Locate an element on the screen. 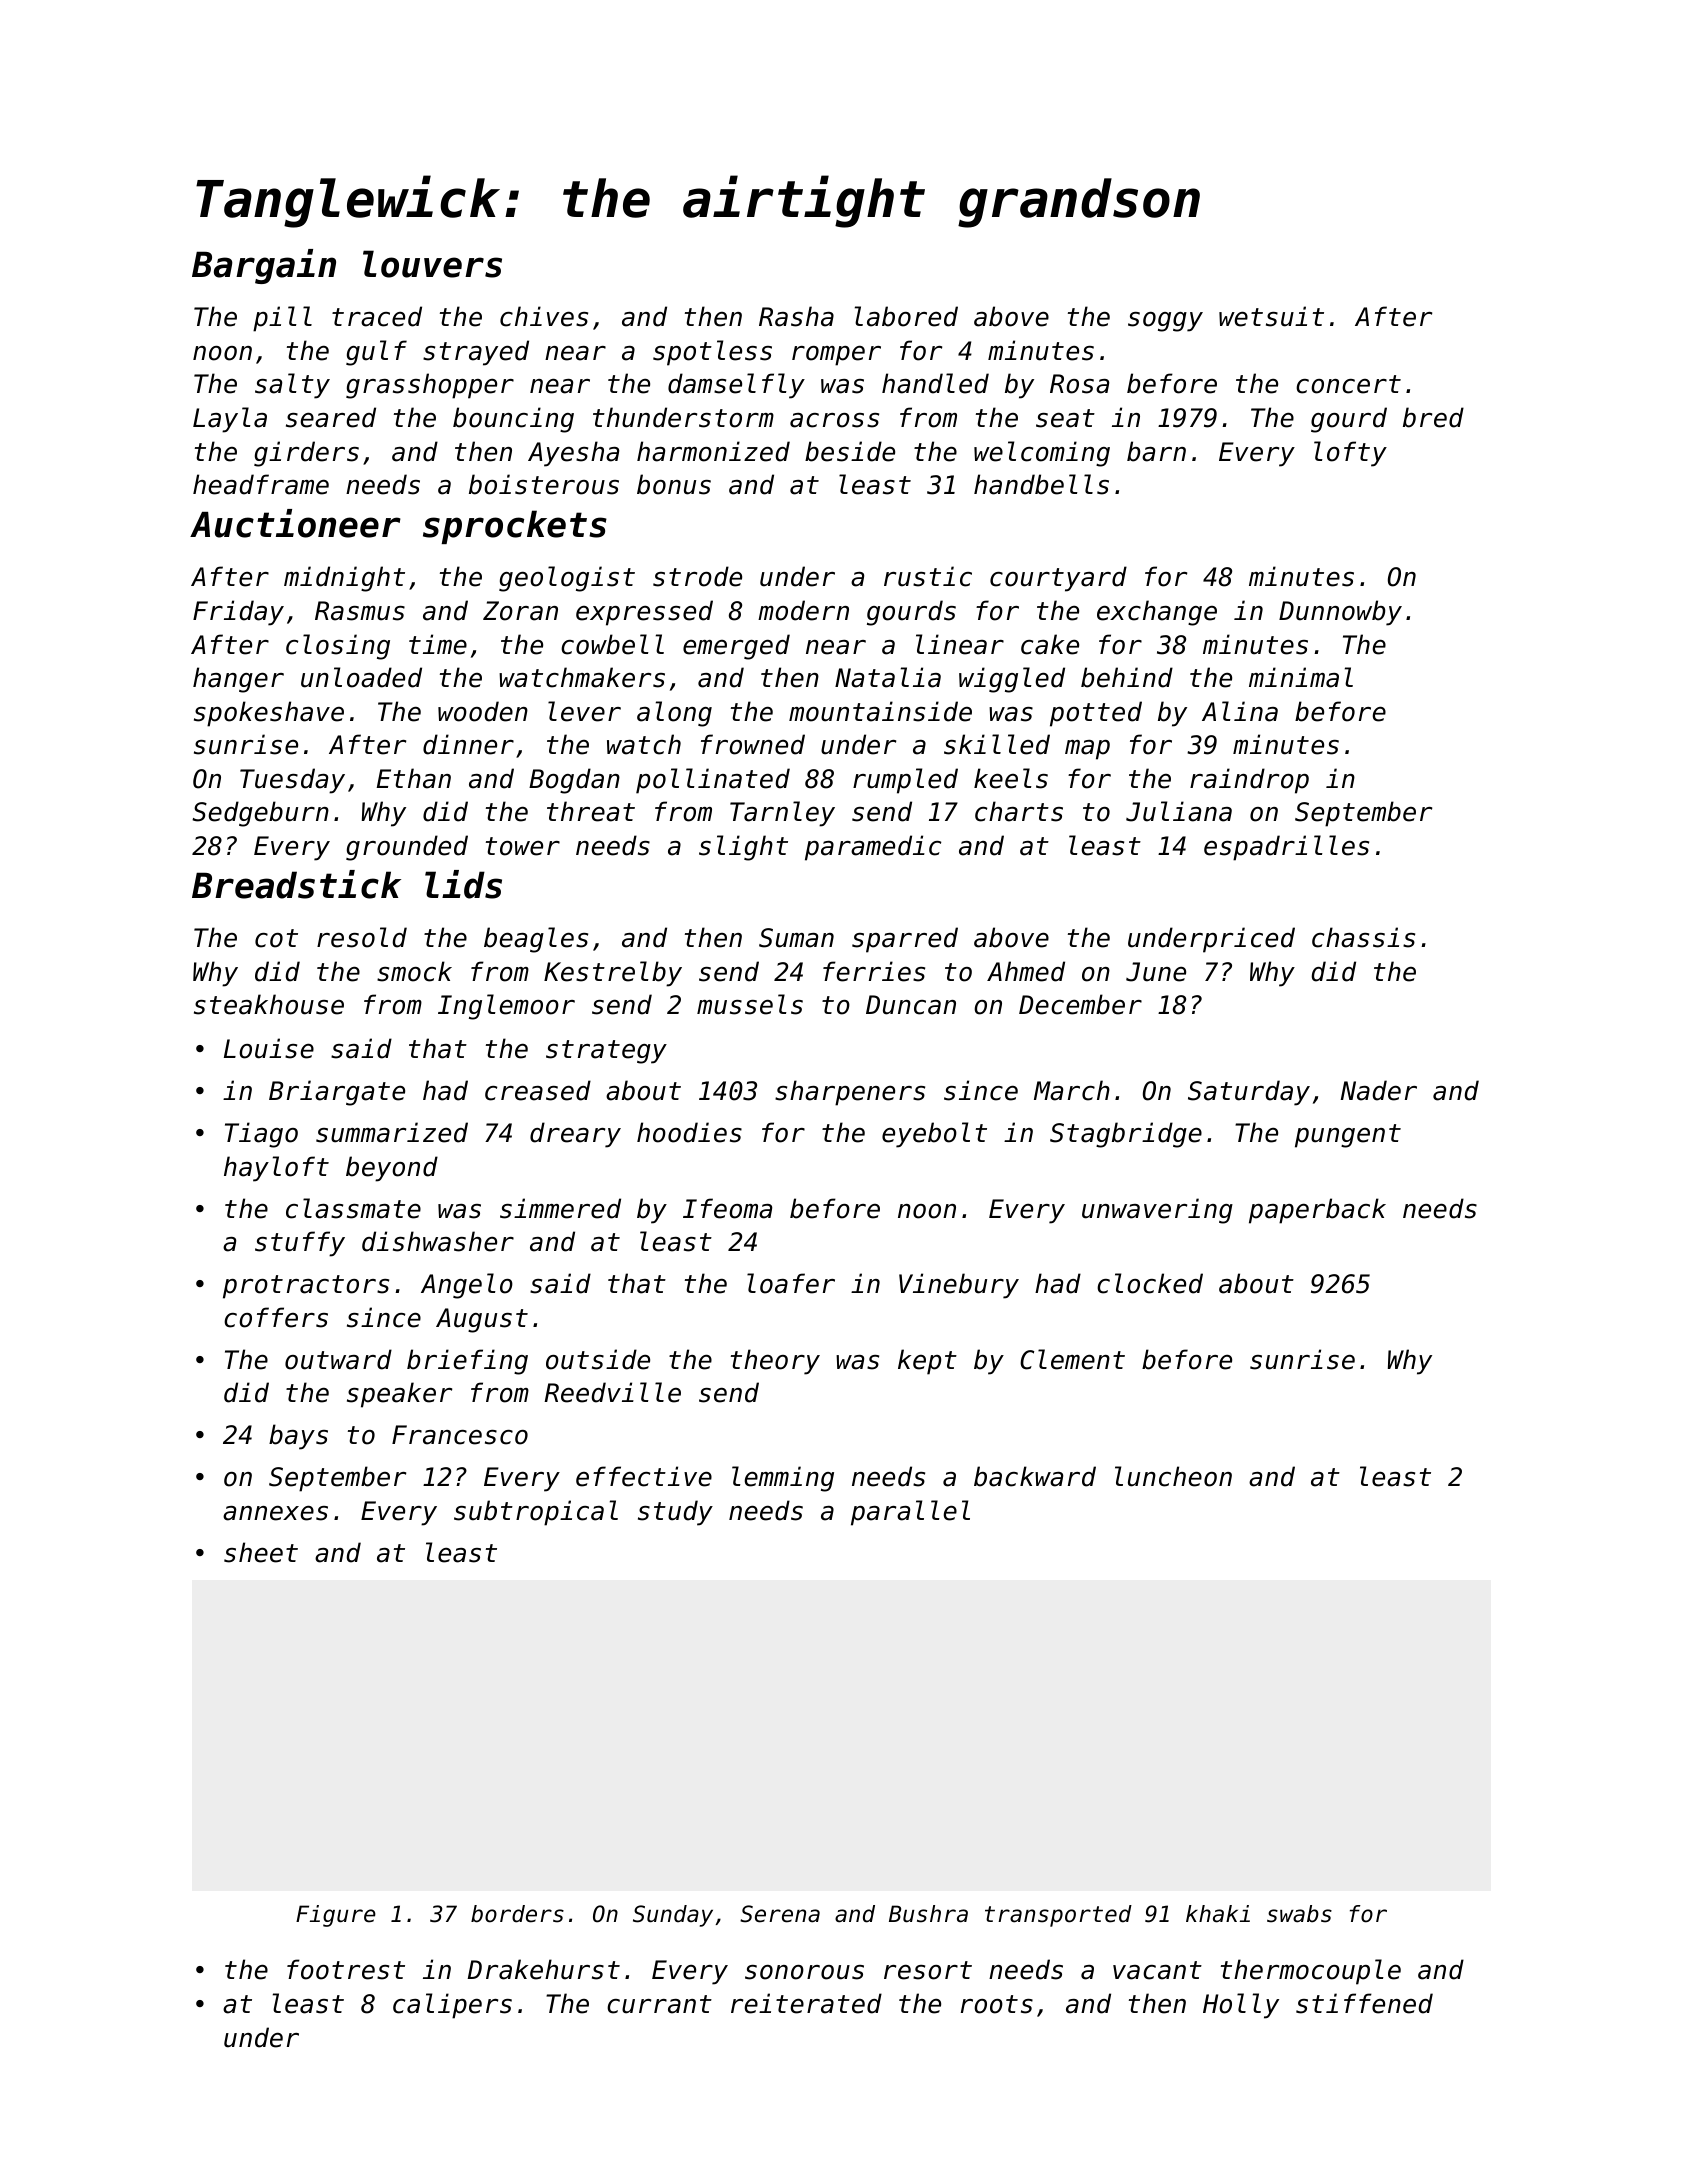 Image resolution: width=1683 pixels, height=2178 pixels. reiterated is located at coordinates (806, 2003).
